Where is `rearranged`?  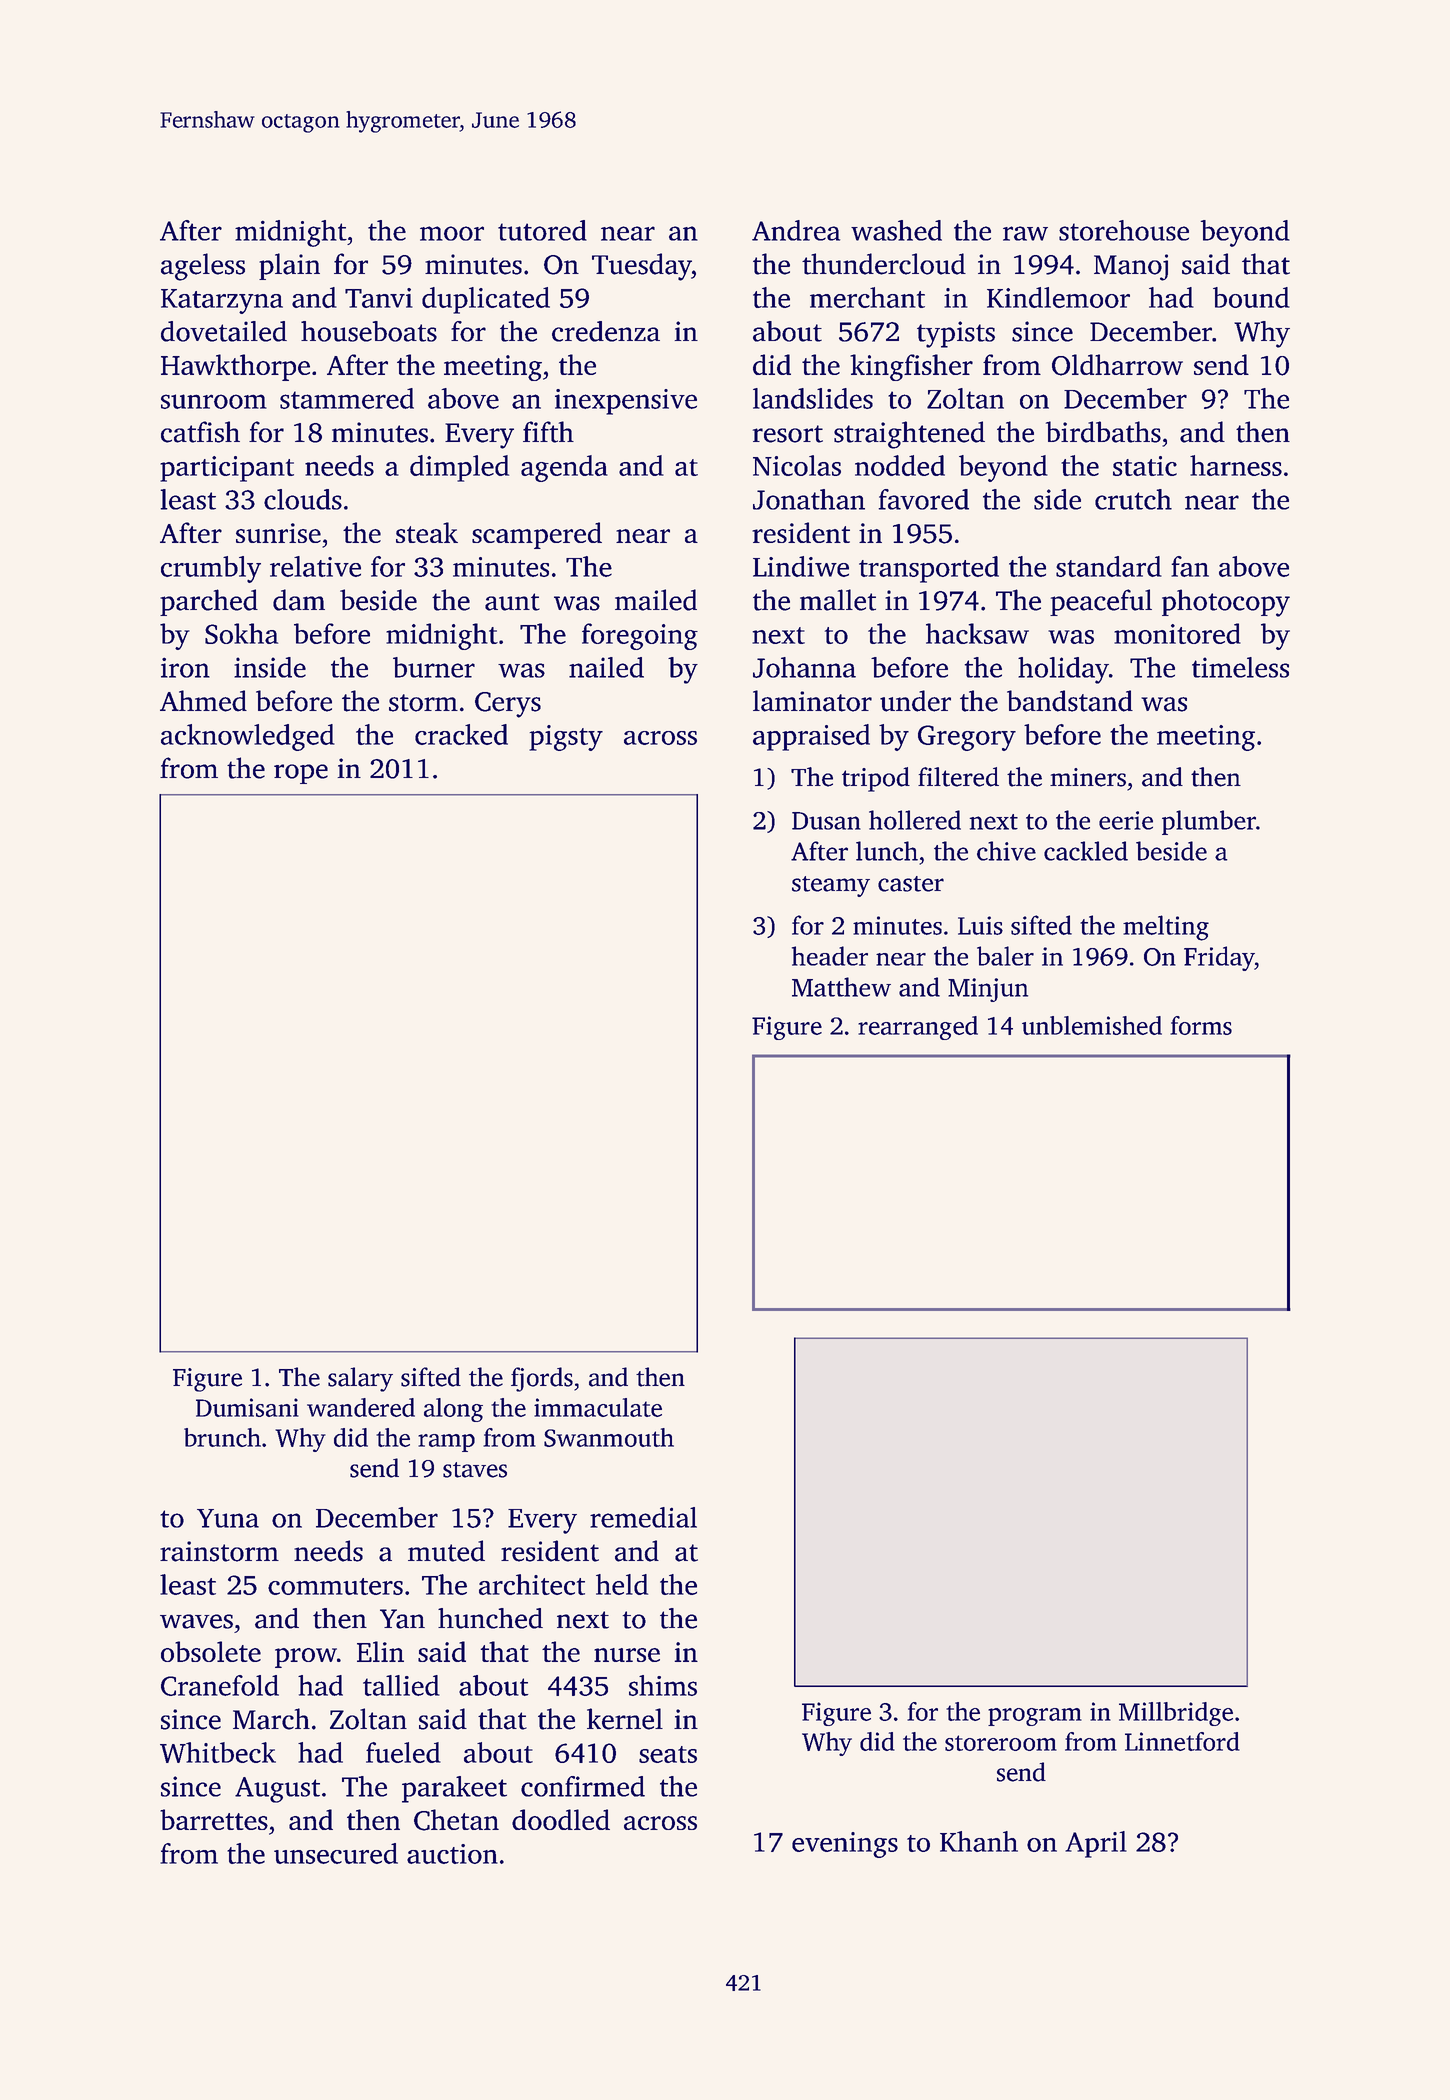
rearranged is located at coordinates (918, 1028).
